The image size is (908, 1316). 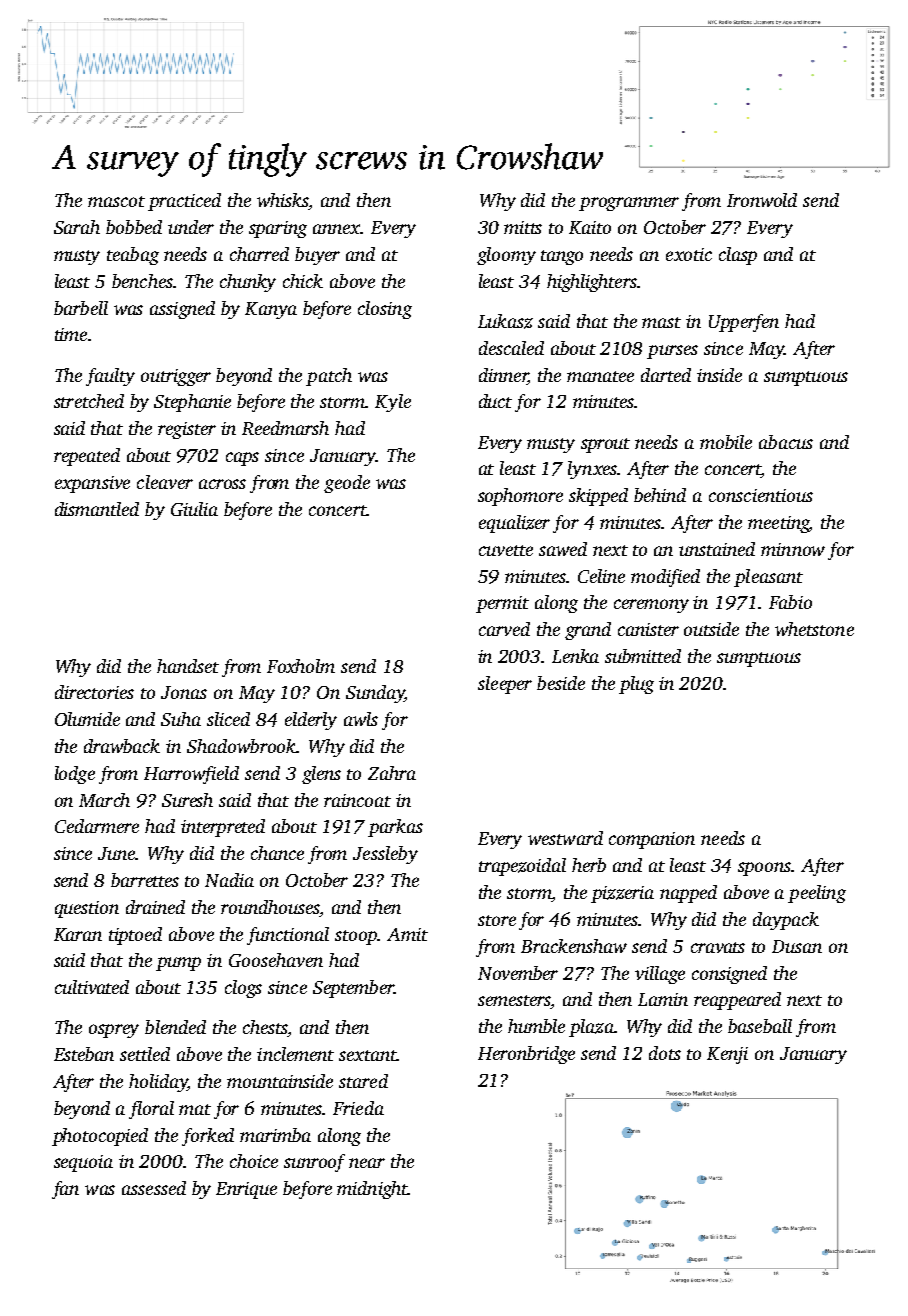 I want to click on Shadowbrook, so click(x=241, y=746).
